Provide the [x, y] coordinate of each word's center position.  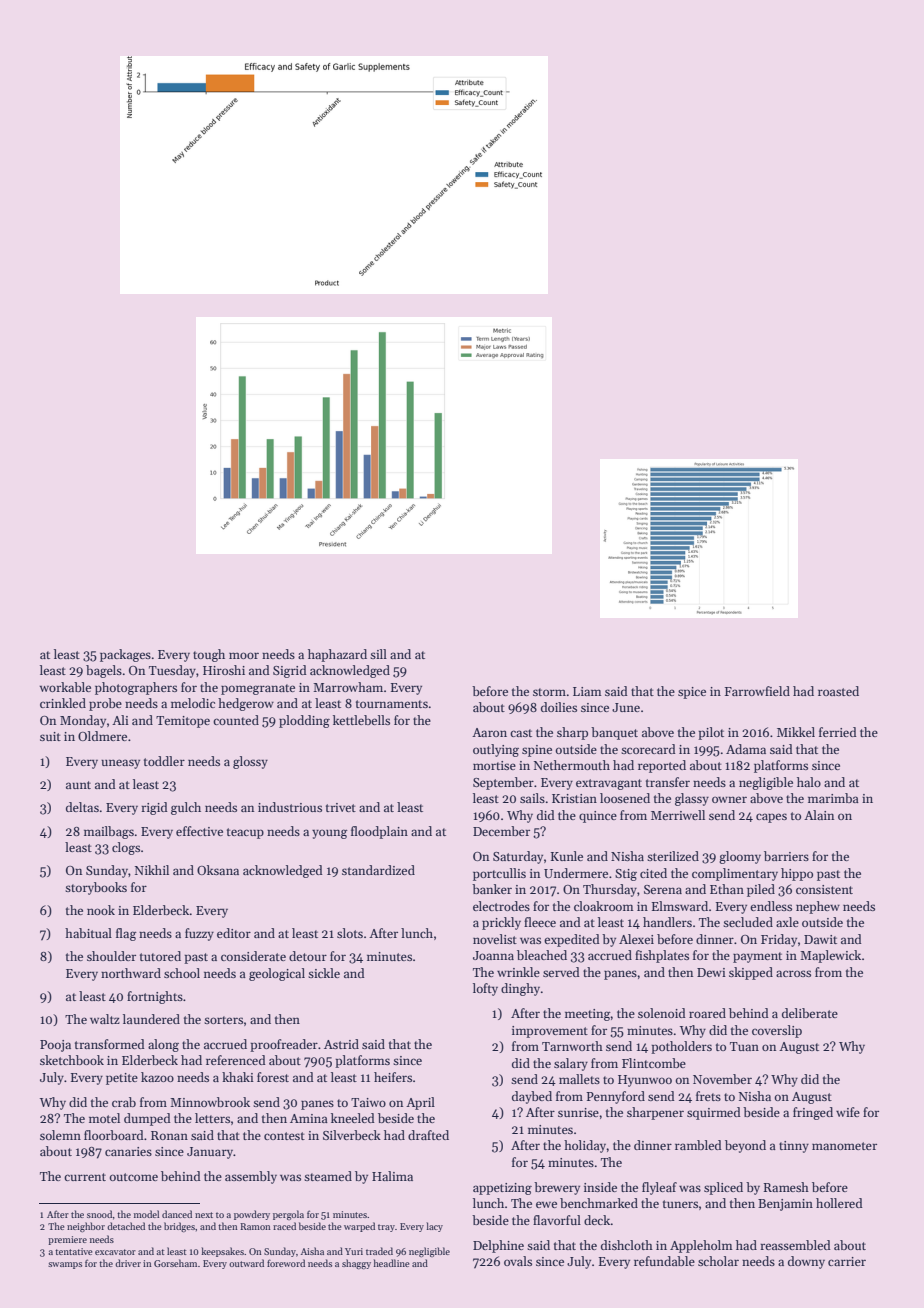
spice [692, 693]
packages [125, 655]
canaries [128, 1151]
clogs [126, 848]
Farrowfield [757, 691]
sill [378, 654]
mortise [494, 765]
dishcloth [627, 1245]
